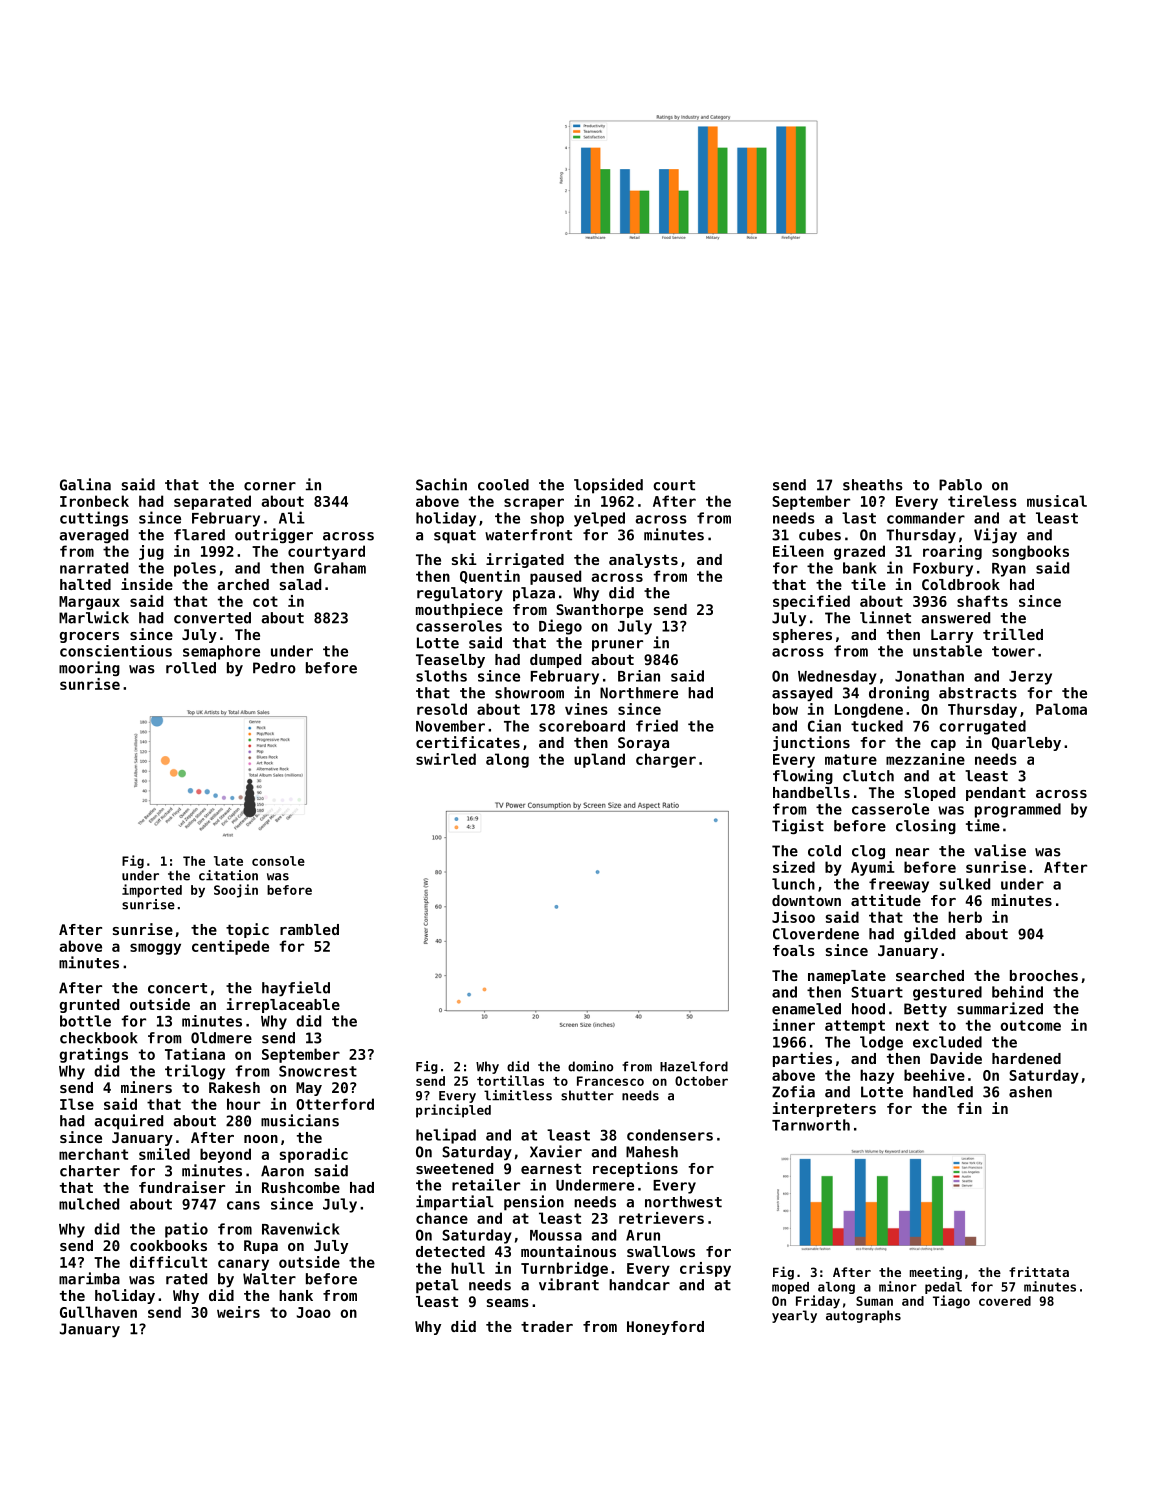  Describe the element at coordinates (94, 519) in the page. I see `cuttings` at that location.
